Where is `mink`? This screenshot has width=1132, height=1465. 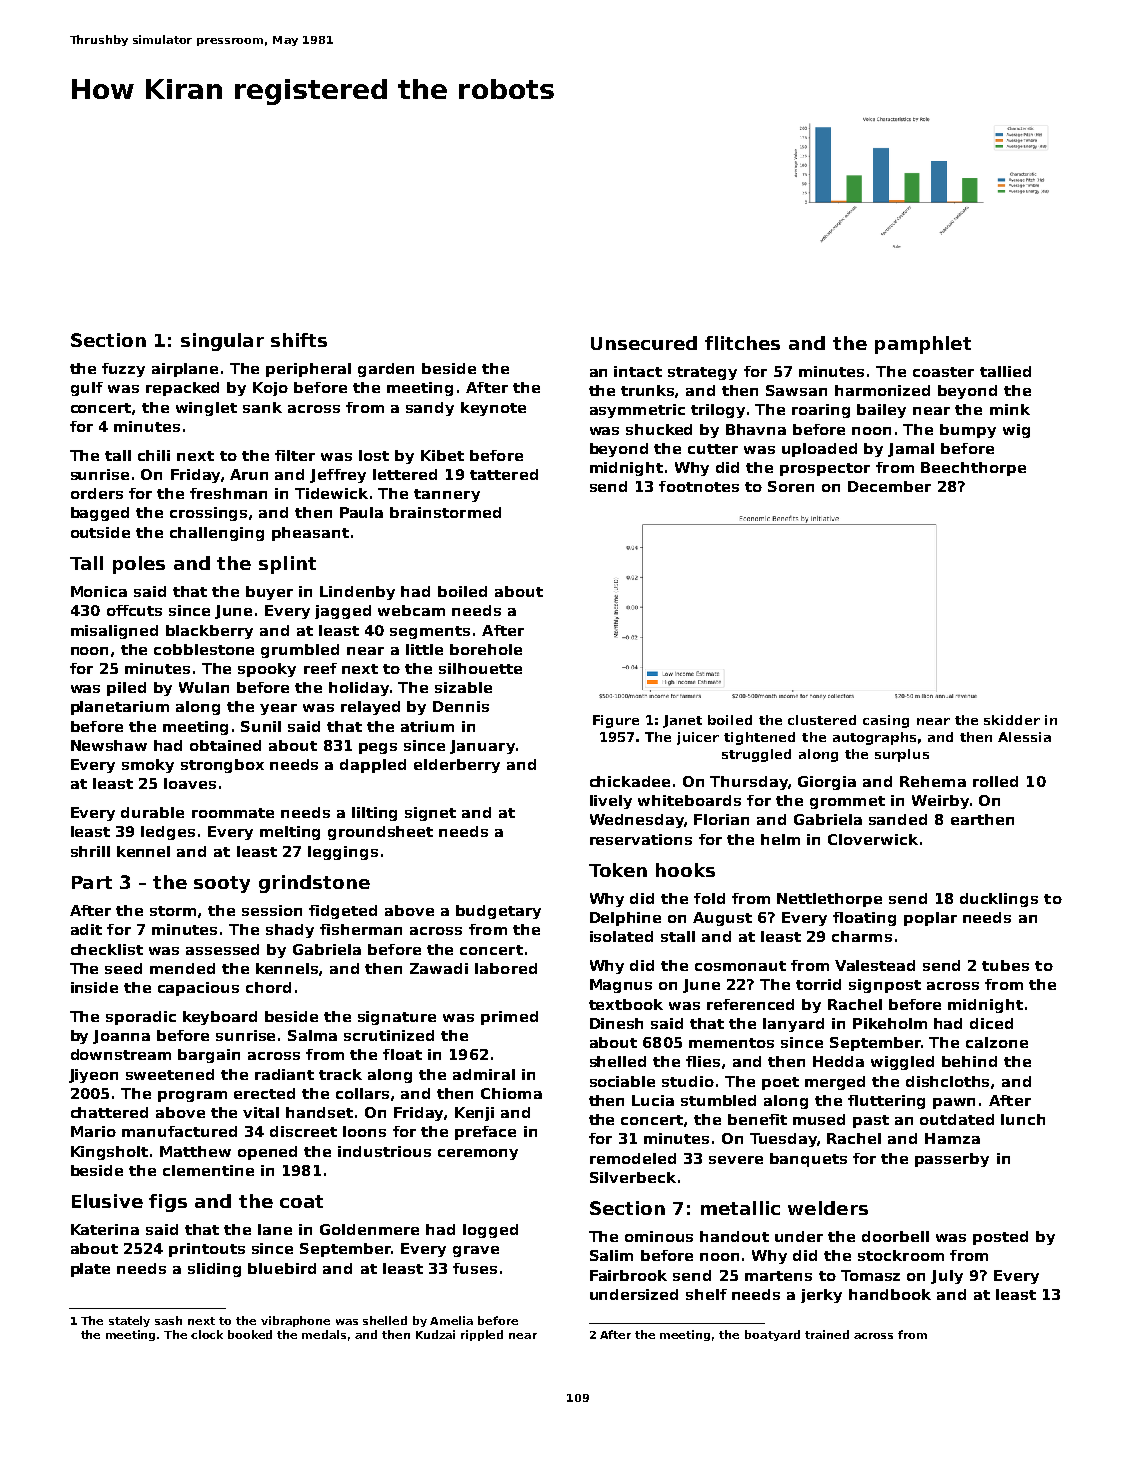
mink is located at coordinates (1010, 409).
